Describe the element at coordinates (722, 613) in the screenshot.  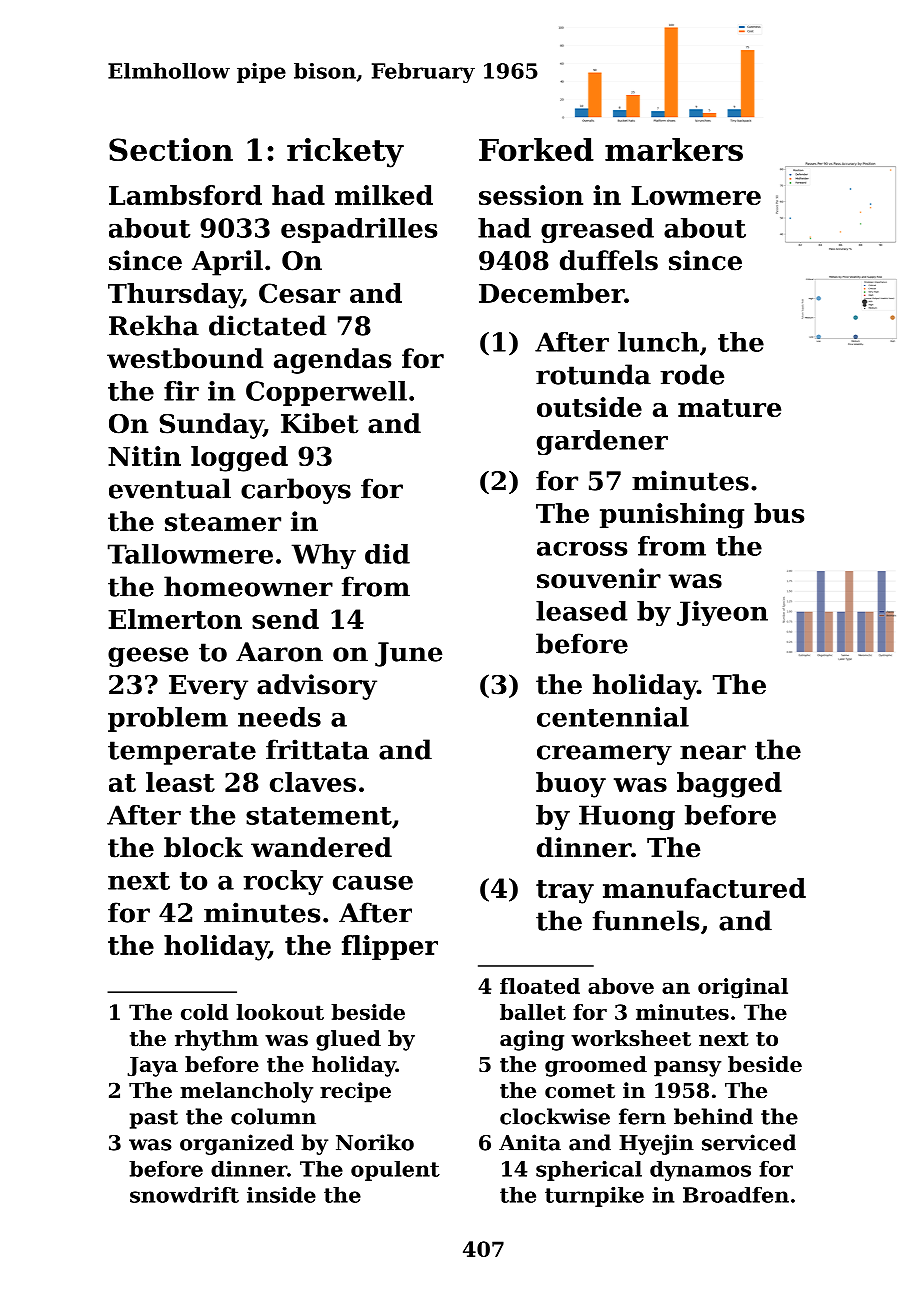
I see `Jiyeon` at that location.
